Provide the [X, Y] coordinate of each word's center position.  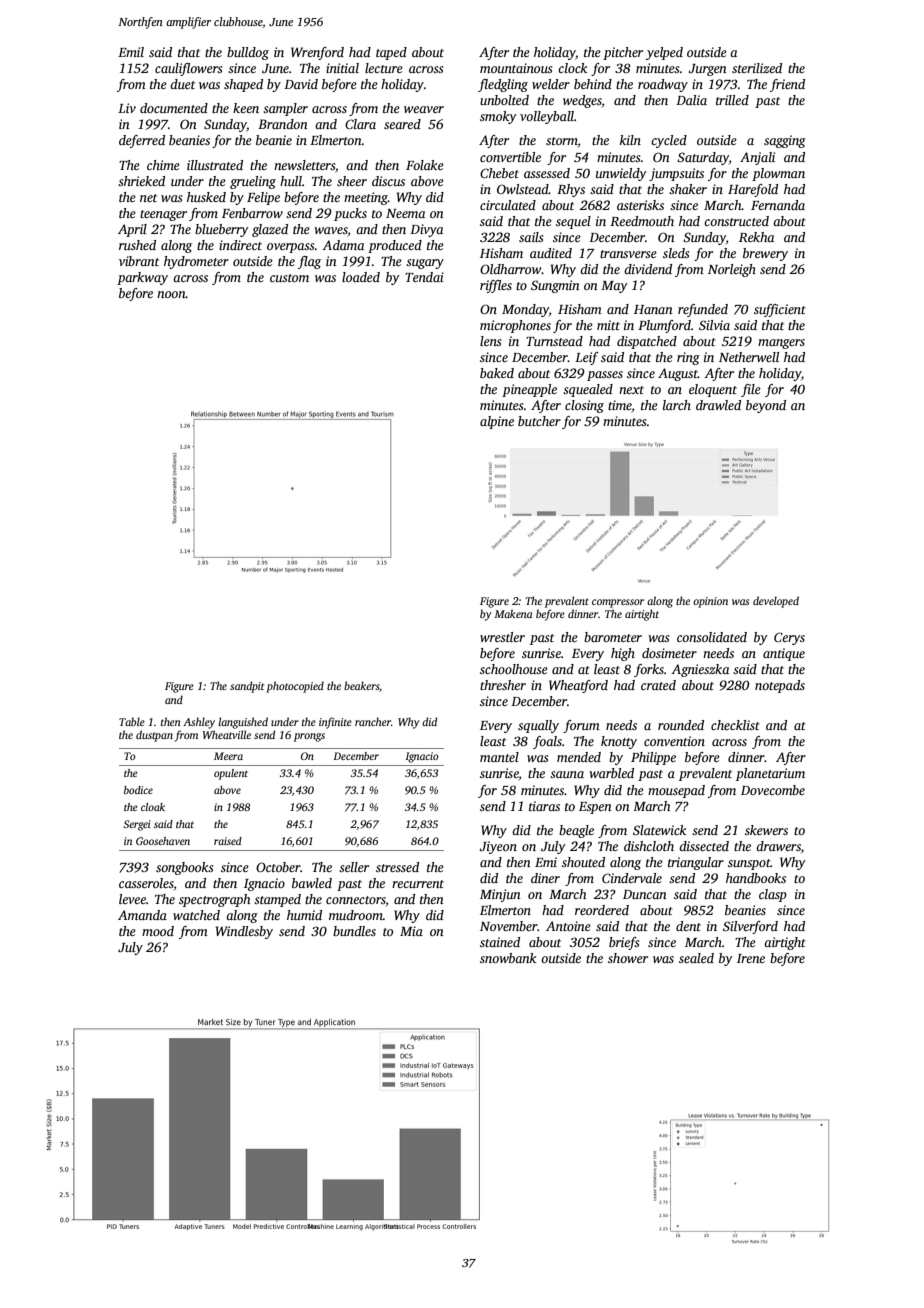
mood [158, 931]
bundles [354, 931]
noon [171, 294]
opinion [710, 602]
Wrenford [317, 53]
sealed [696, 958]
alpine [497, 422]
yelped [664, 53]
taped [391, 53]
